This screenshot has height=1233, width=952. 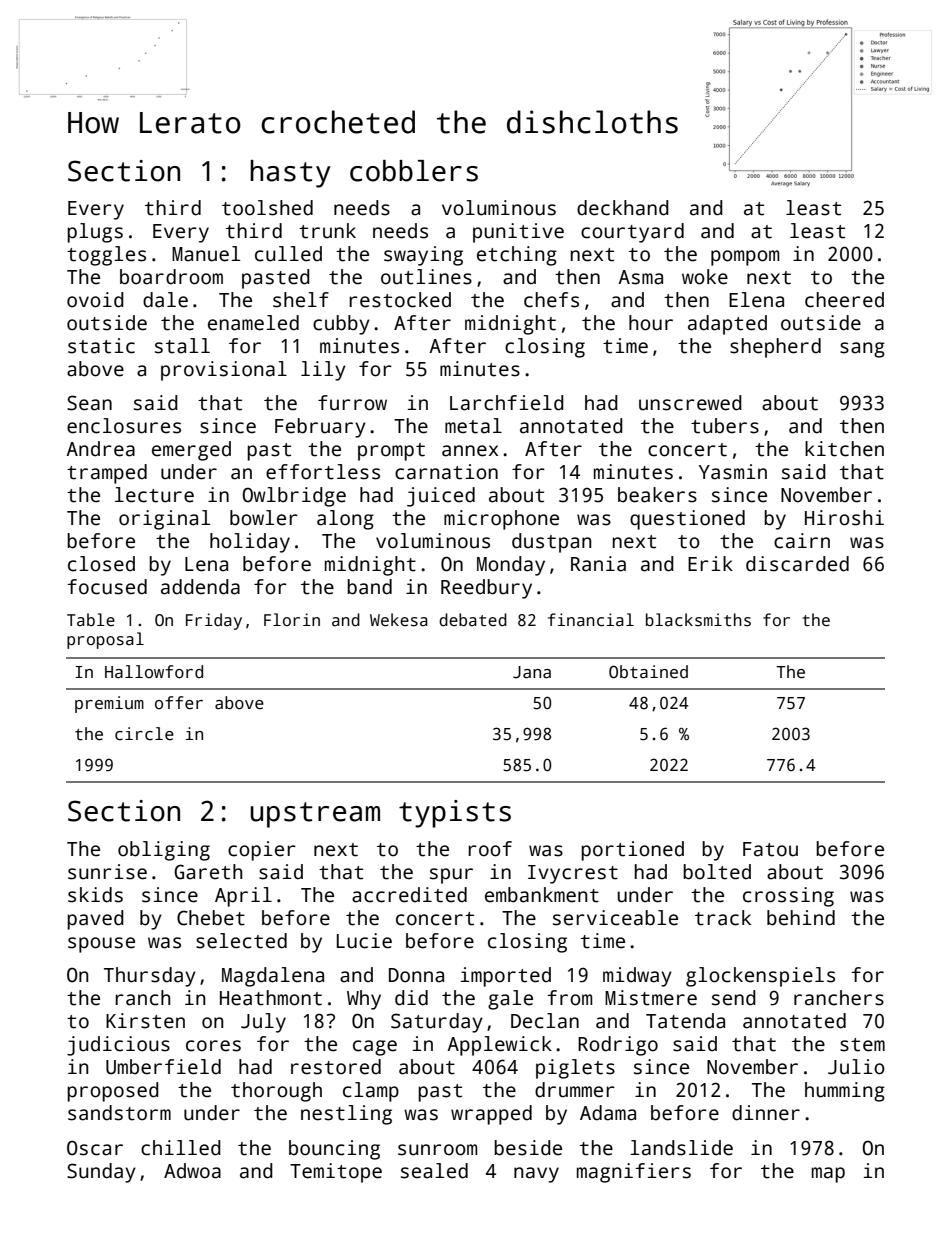 I want to click on bolted, so click(x=717, y=872).
